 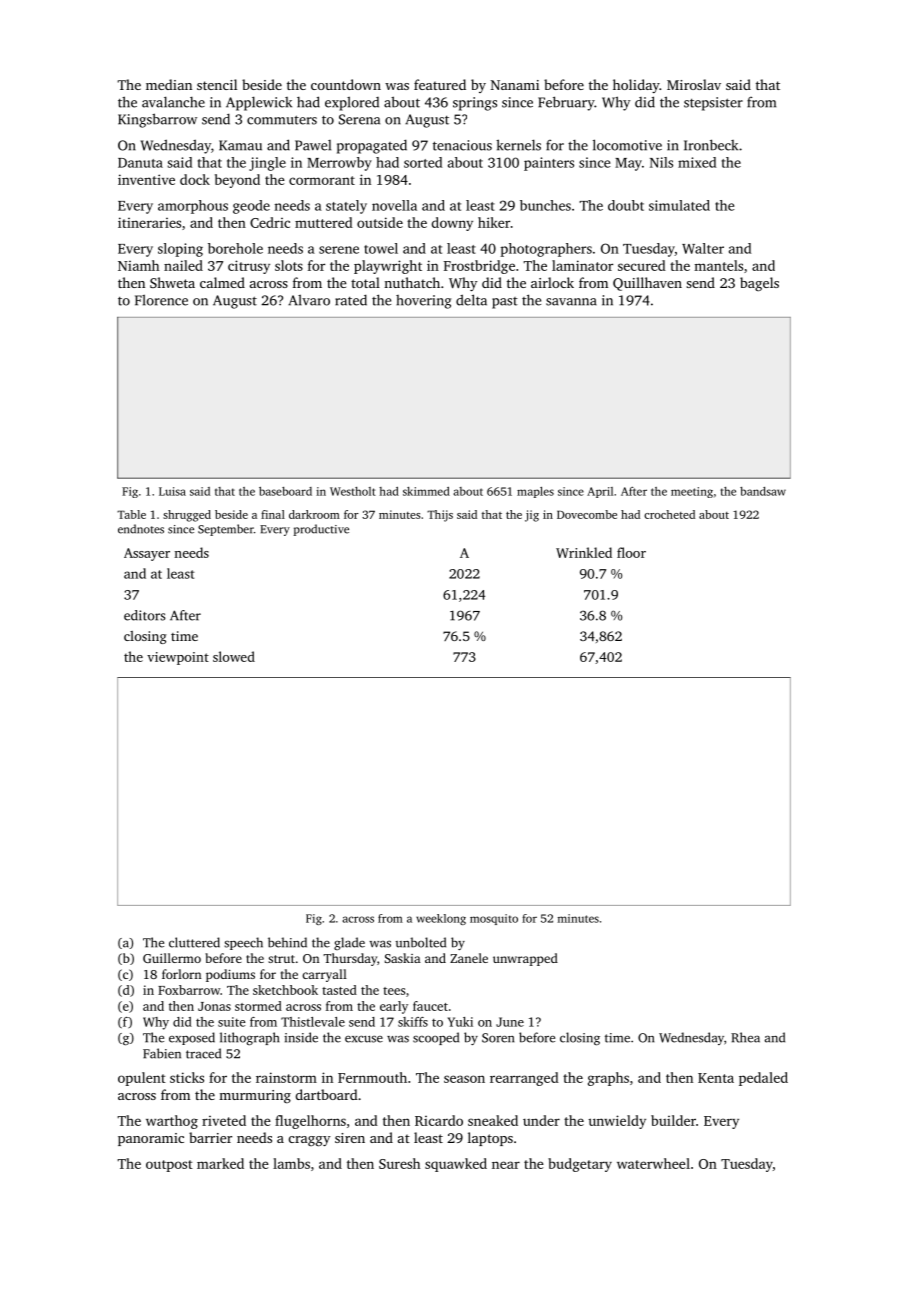 What do you see at coordinates (515, 85) in the screenshot?
I see `Nanami` at bounding box center [515, 85].
